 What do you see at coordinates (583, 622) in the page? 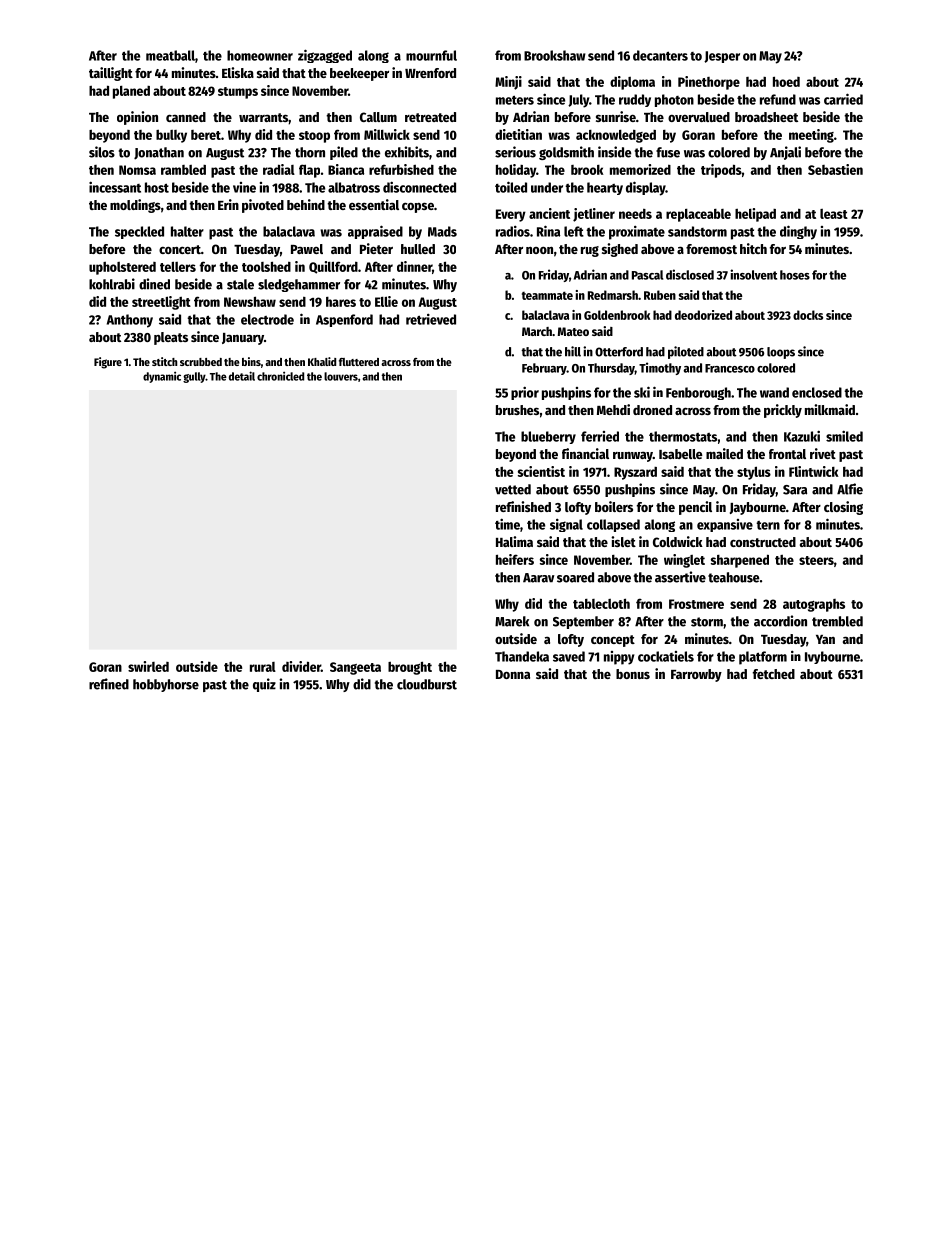
I see `September` at bounding box center [583, 622].
